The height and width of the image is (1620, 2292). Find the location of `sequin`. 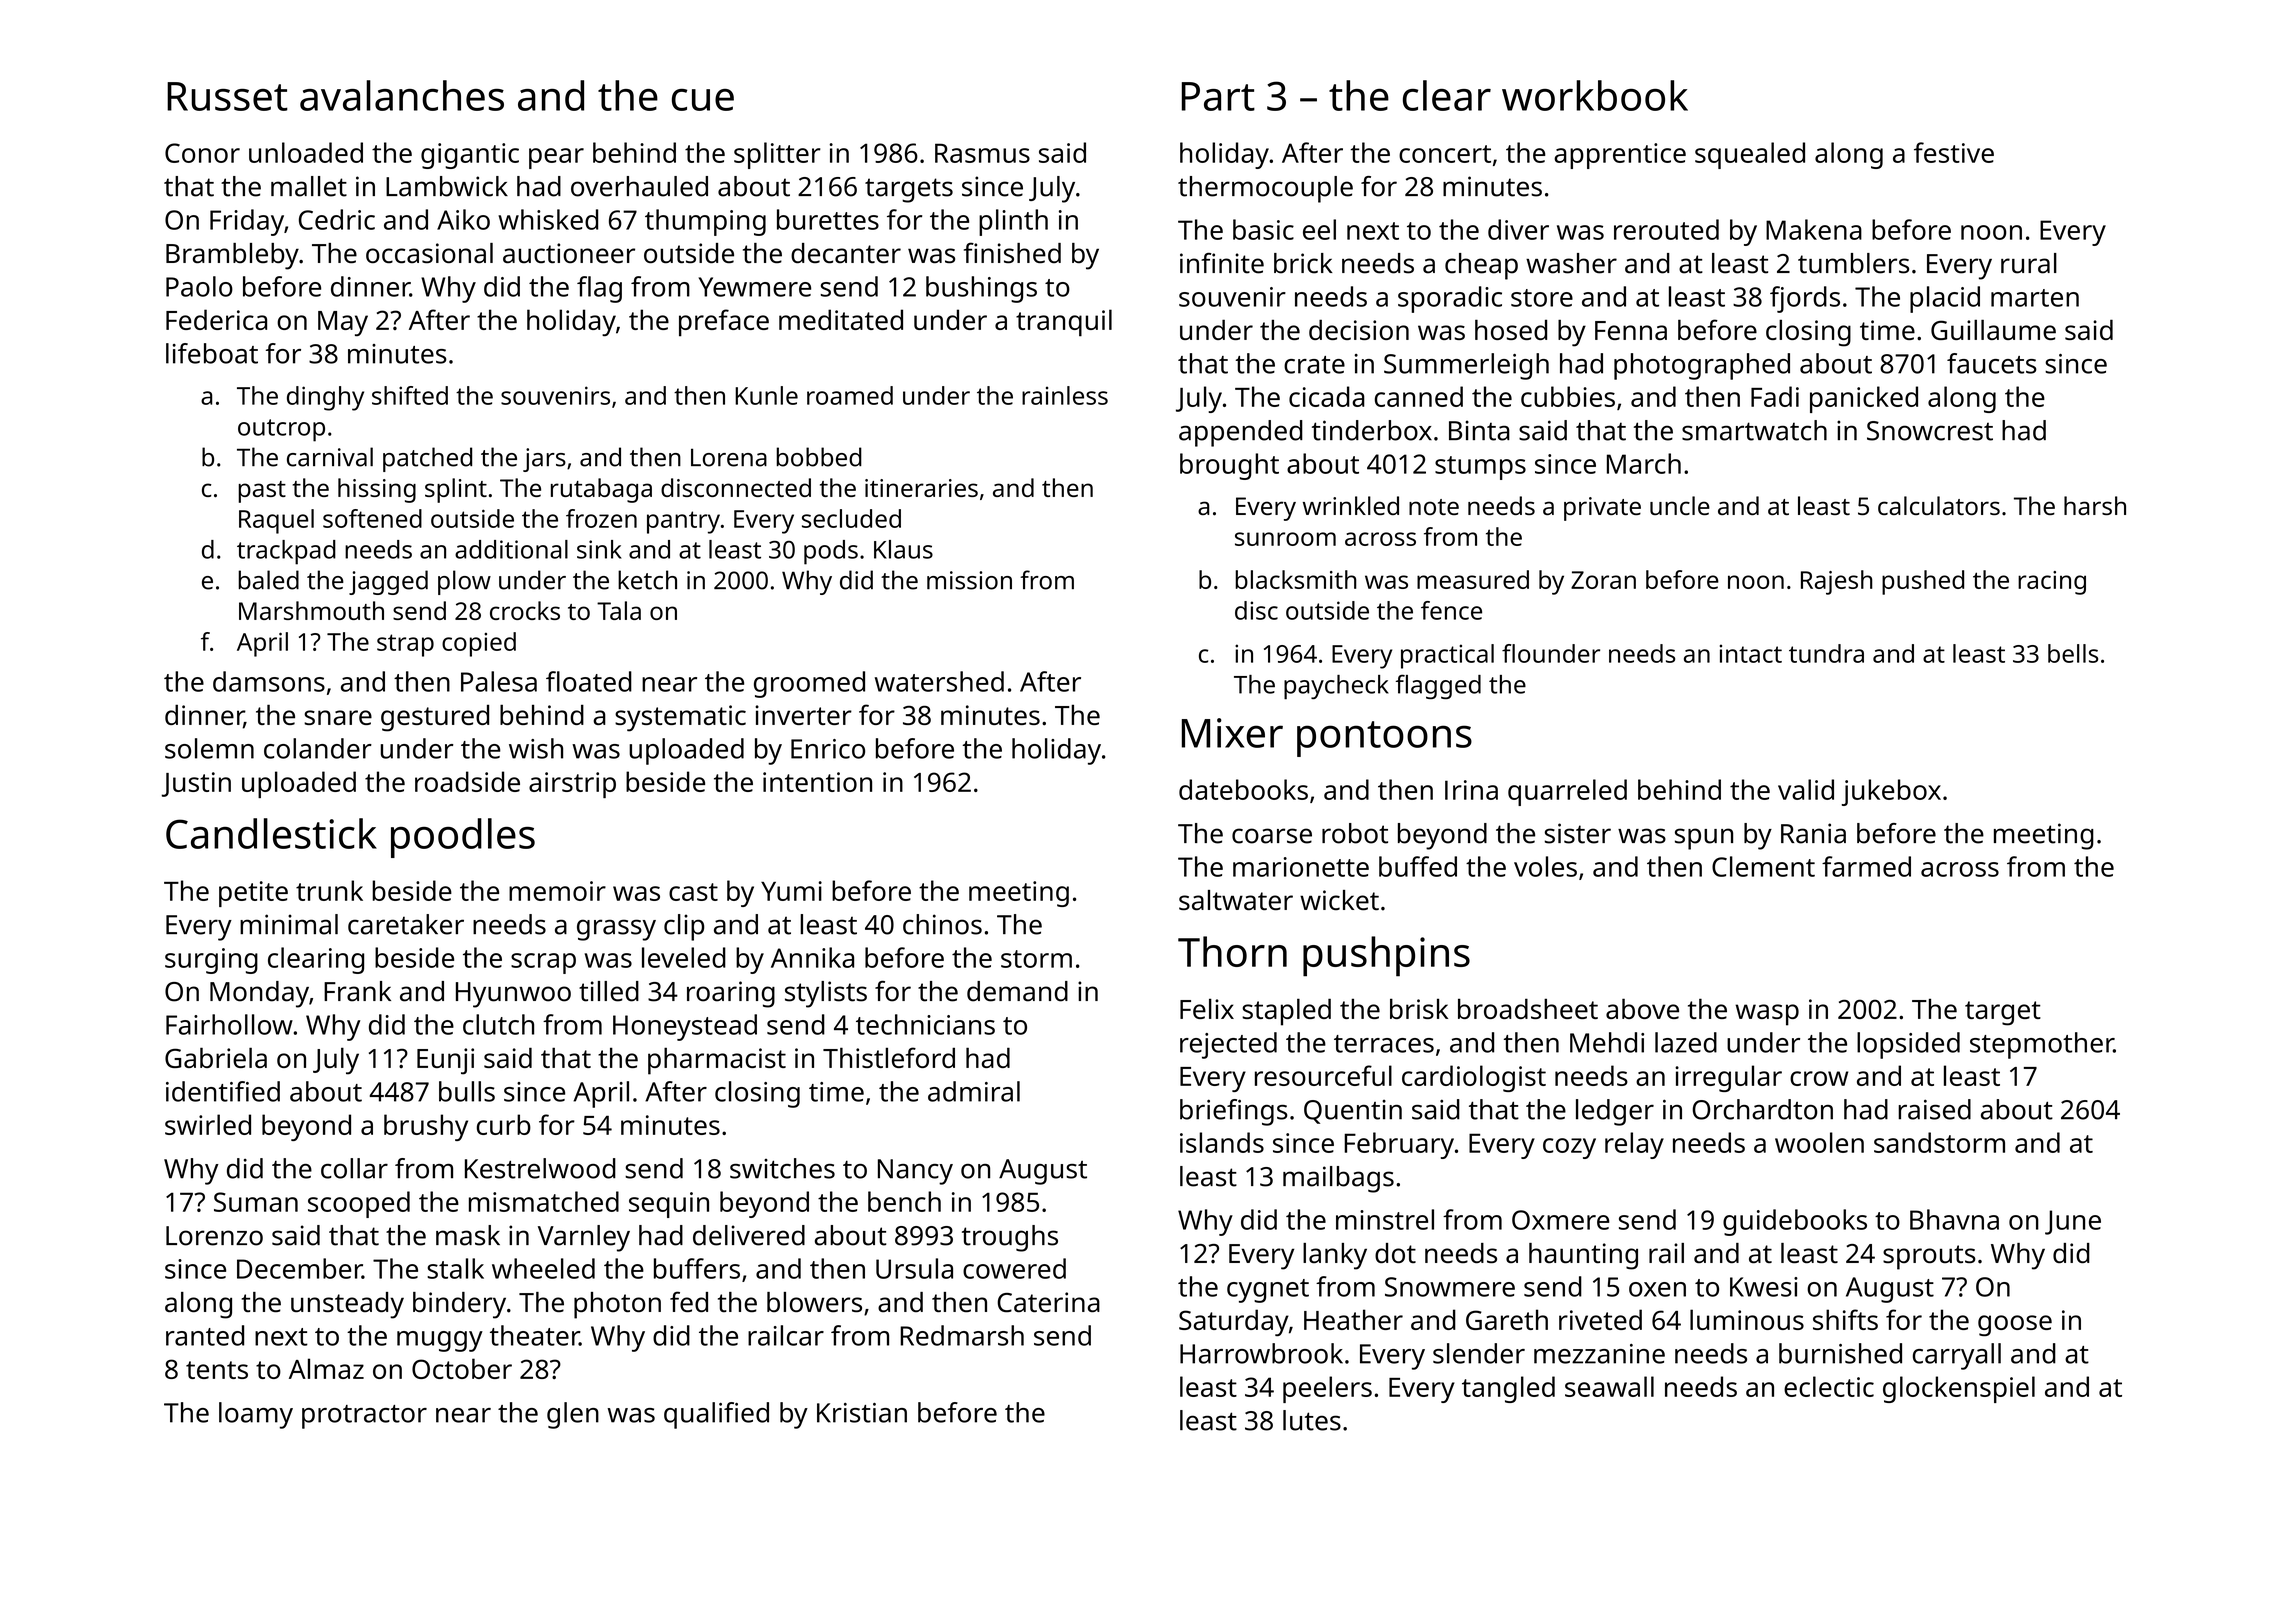

sequin is located at coordinates (669, 1205).
